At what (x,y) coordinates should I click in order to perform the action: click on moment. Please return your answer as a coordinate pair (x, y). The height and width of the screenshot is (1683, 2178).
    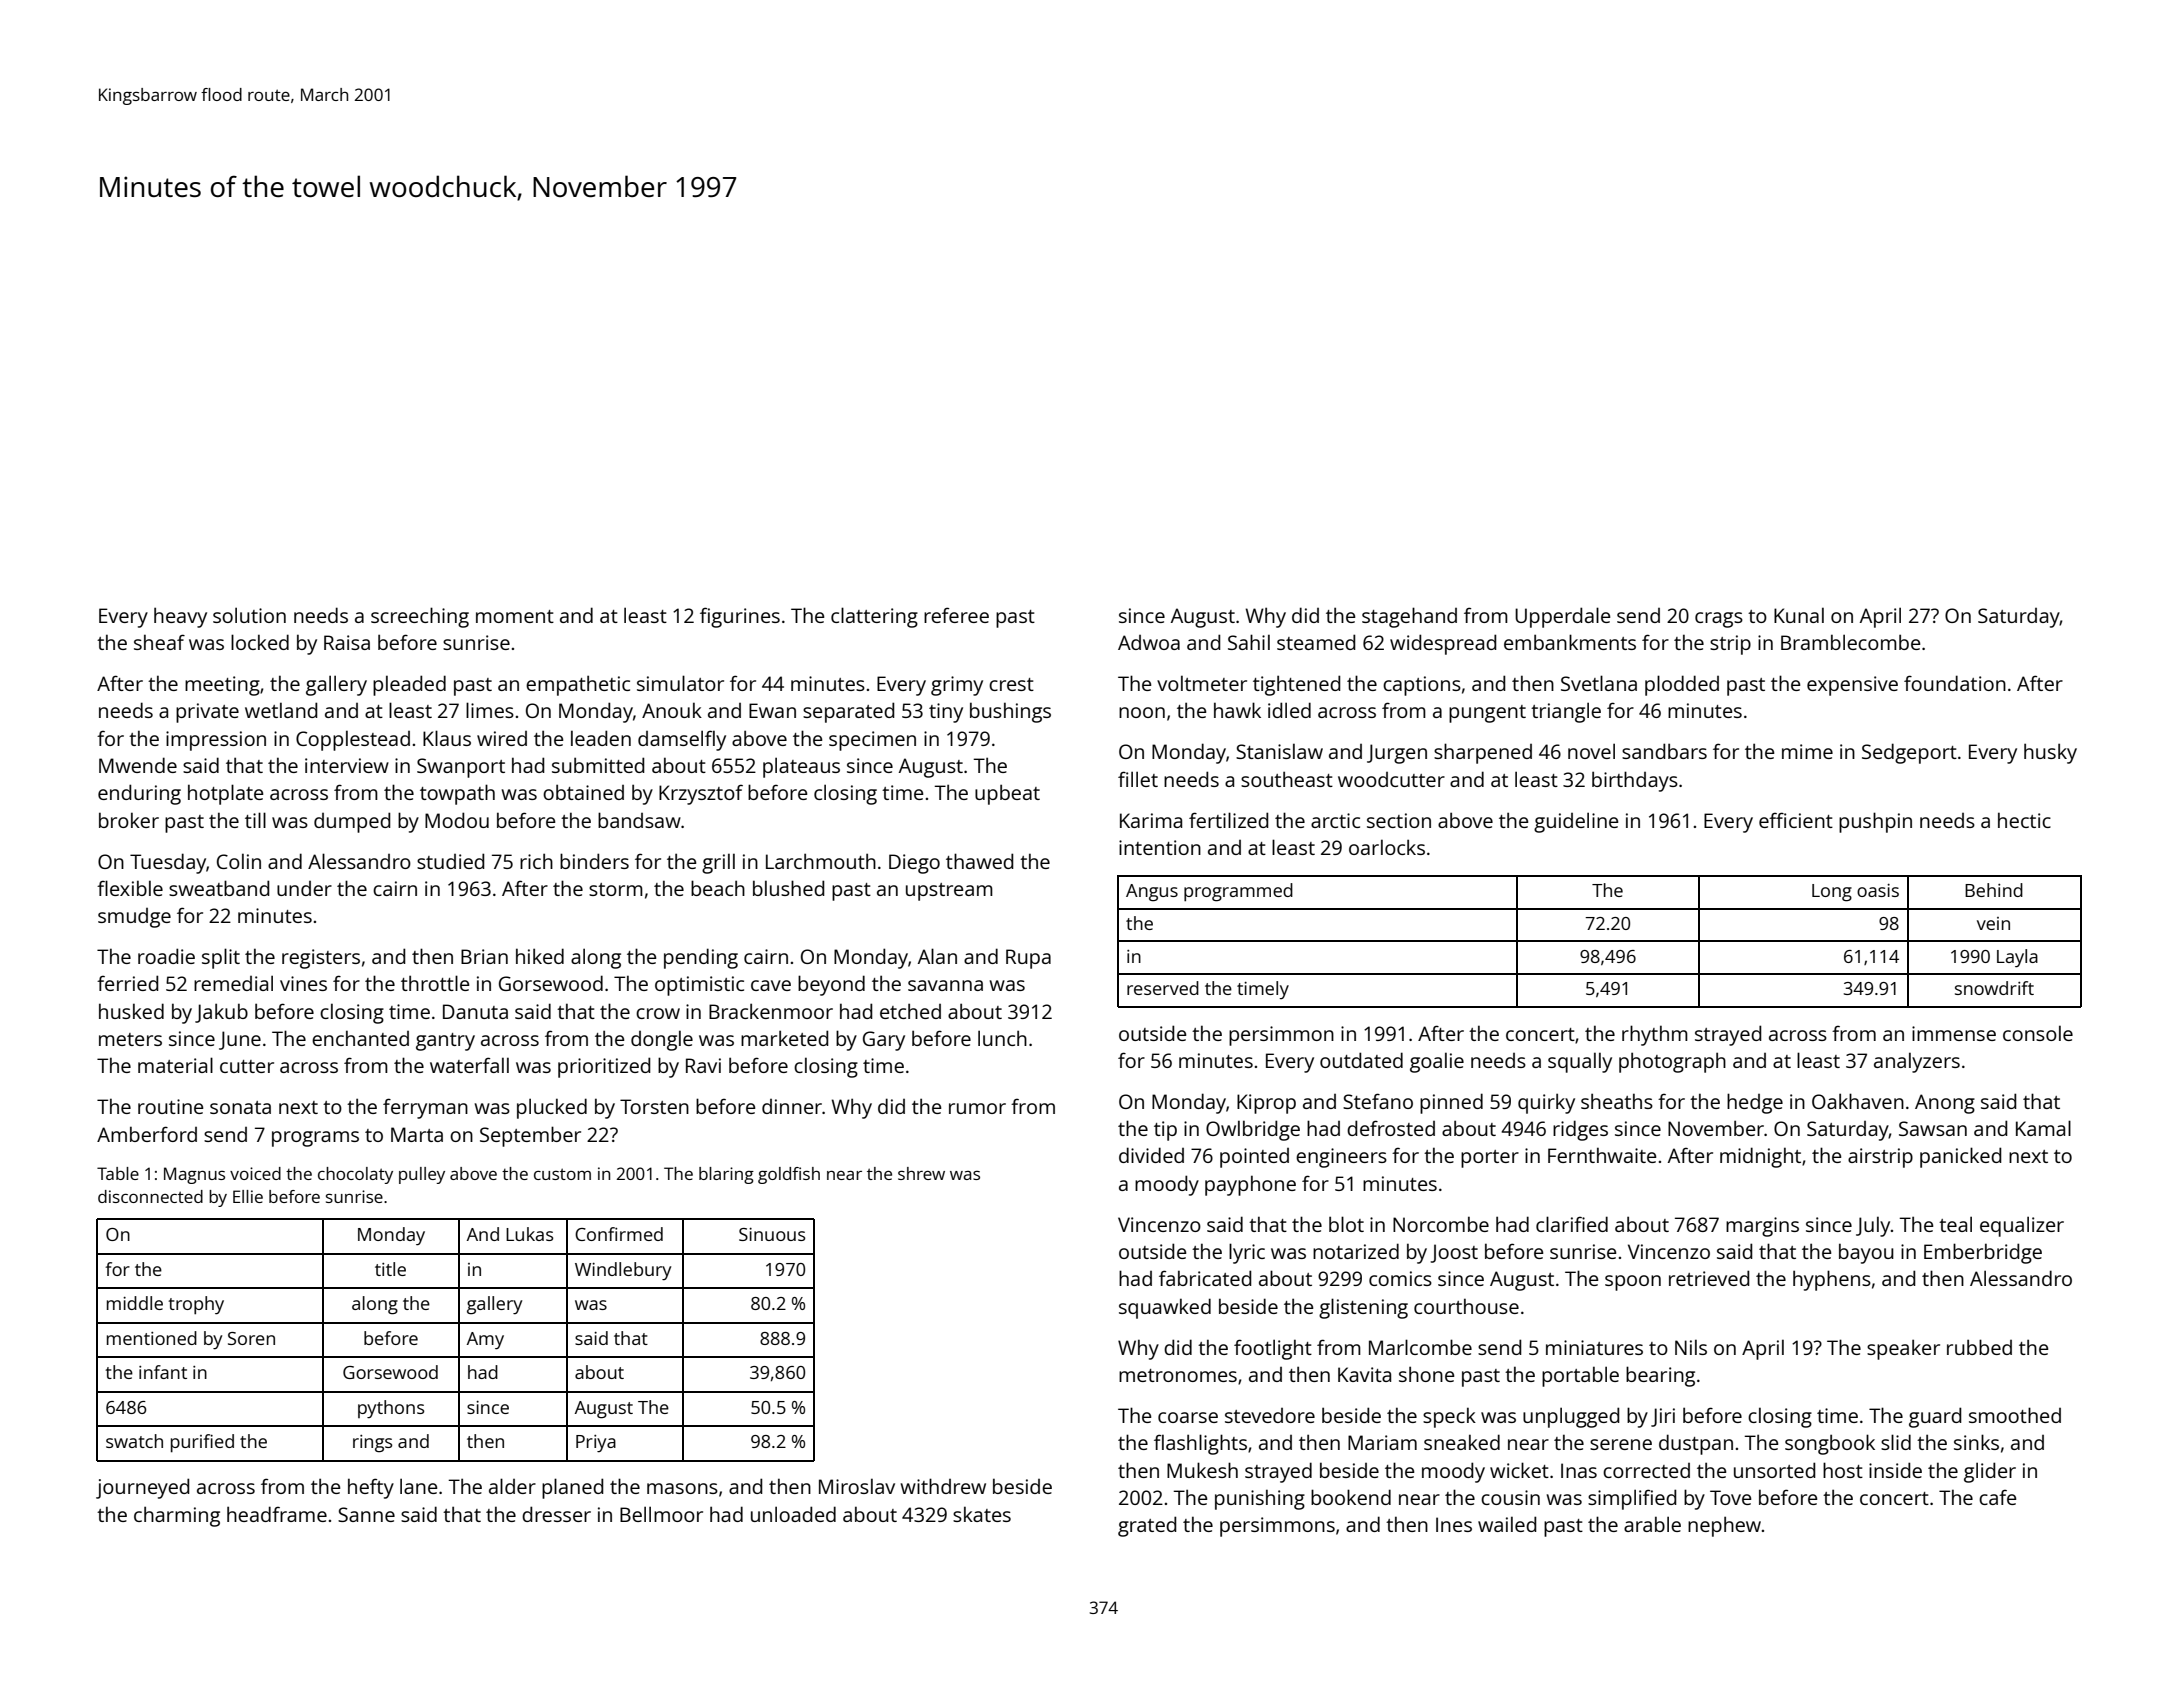
    Looking at the image, I should click on (515, 616).
